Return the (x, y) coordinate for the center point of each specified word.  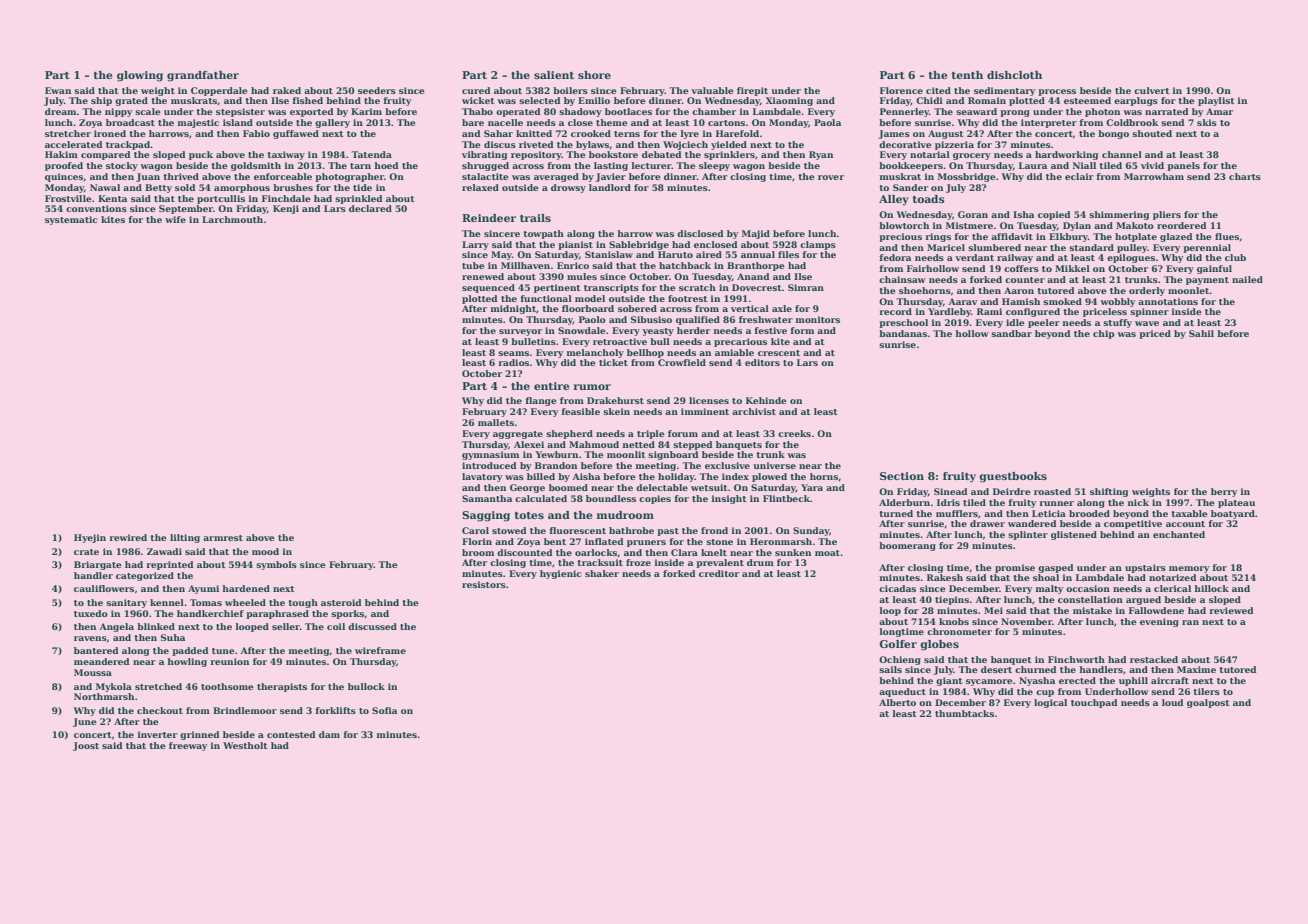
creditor (719, 573)
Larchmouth (232, 219)
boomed (568, 487)
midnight (513, 309)
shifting (1109, 492)
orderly (1147, 291)
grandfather (203, 76)
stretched (158, 686)
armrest (223, 538)
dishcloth (1014, 75)
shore (594, 75)
